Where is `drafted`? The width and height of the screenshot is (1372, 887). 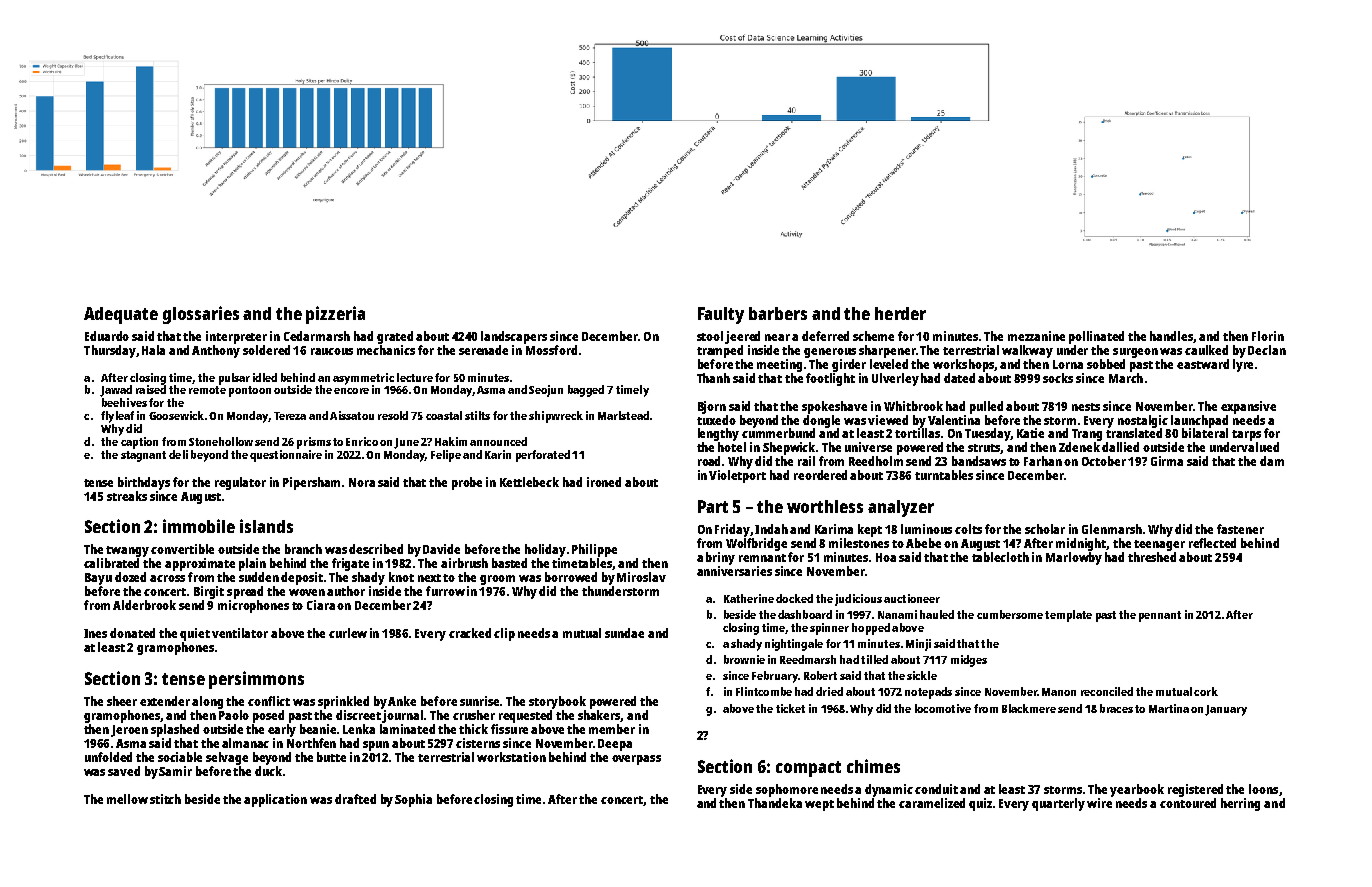
drafted is located at coordinates (355, 799).
